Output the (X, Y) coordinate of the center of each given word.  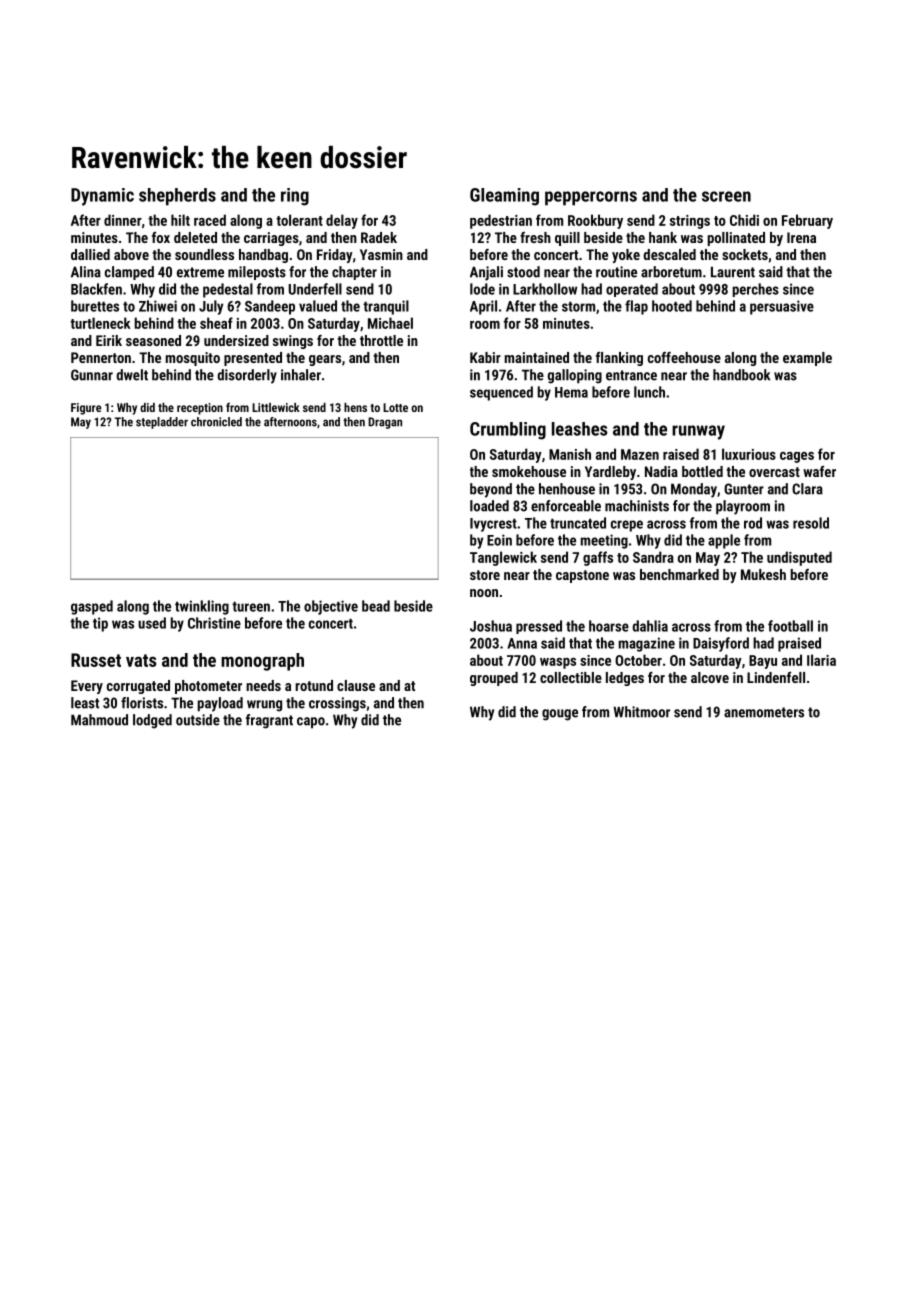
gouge (560, 715)
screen (726, 196)
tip (100, 624)
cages (797, 457)
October (638, 660)
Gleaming (504, 197)
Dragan (385, 423)
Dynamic (102, 197)
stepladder (162, 423)
